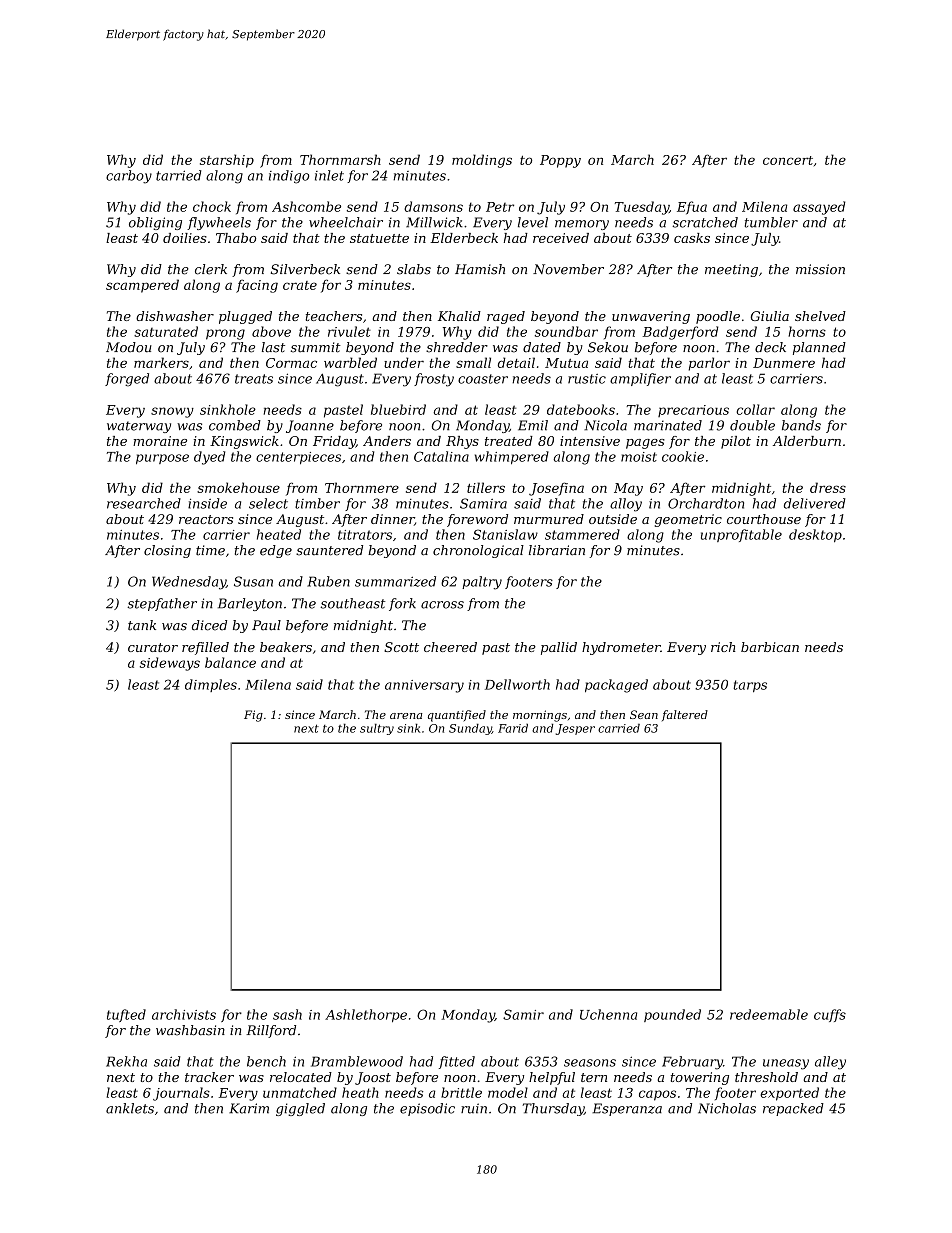  I want to click on centerpieces, so click(298, 458).
